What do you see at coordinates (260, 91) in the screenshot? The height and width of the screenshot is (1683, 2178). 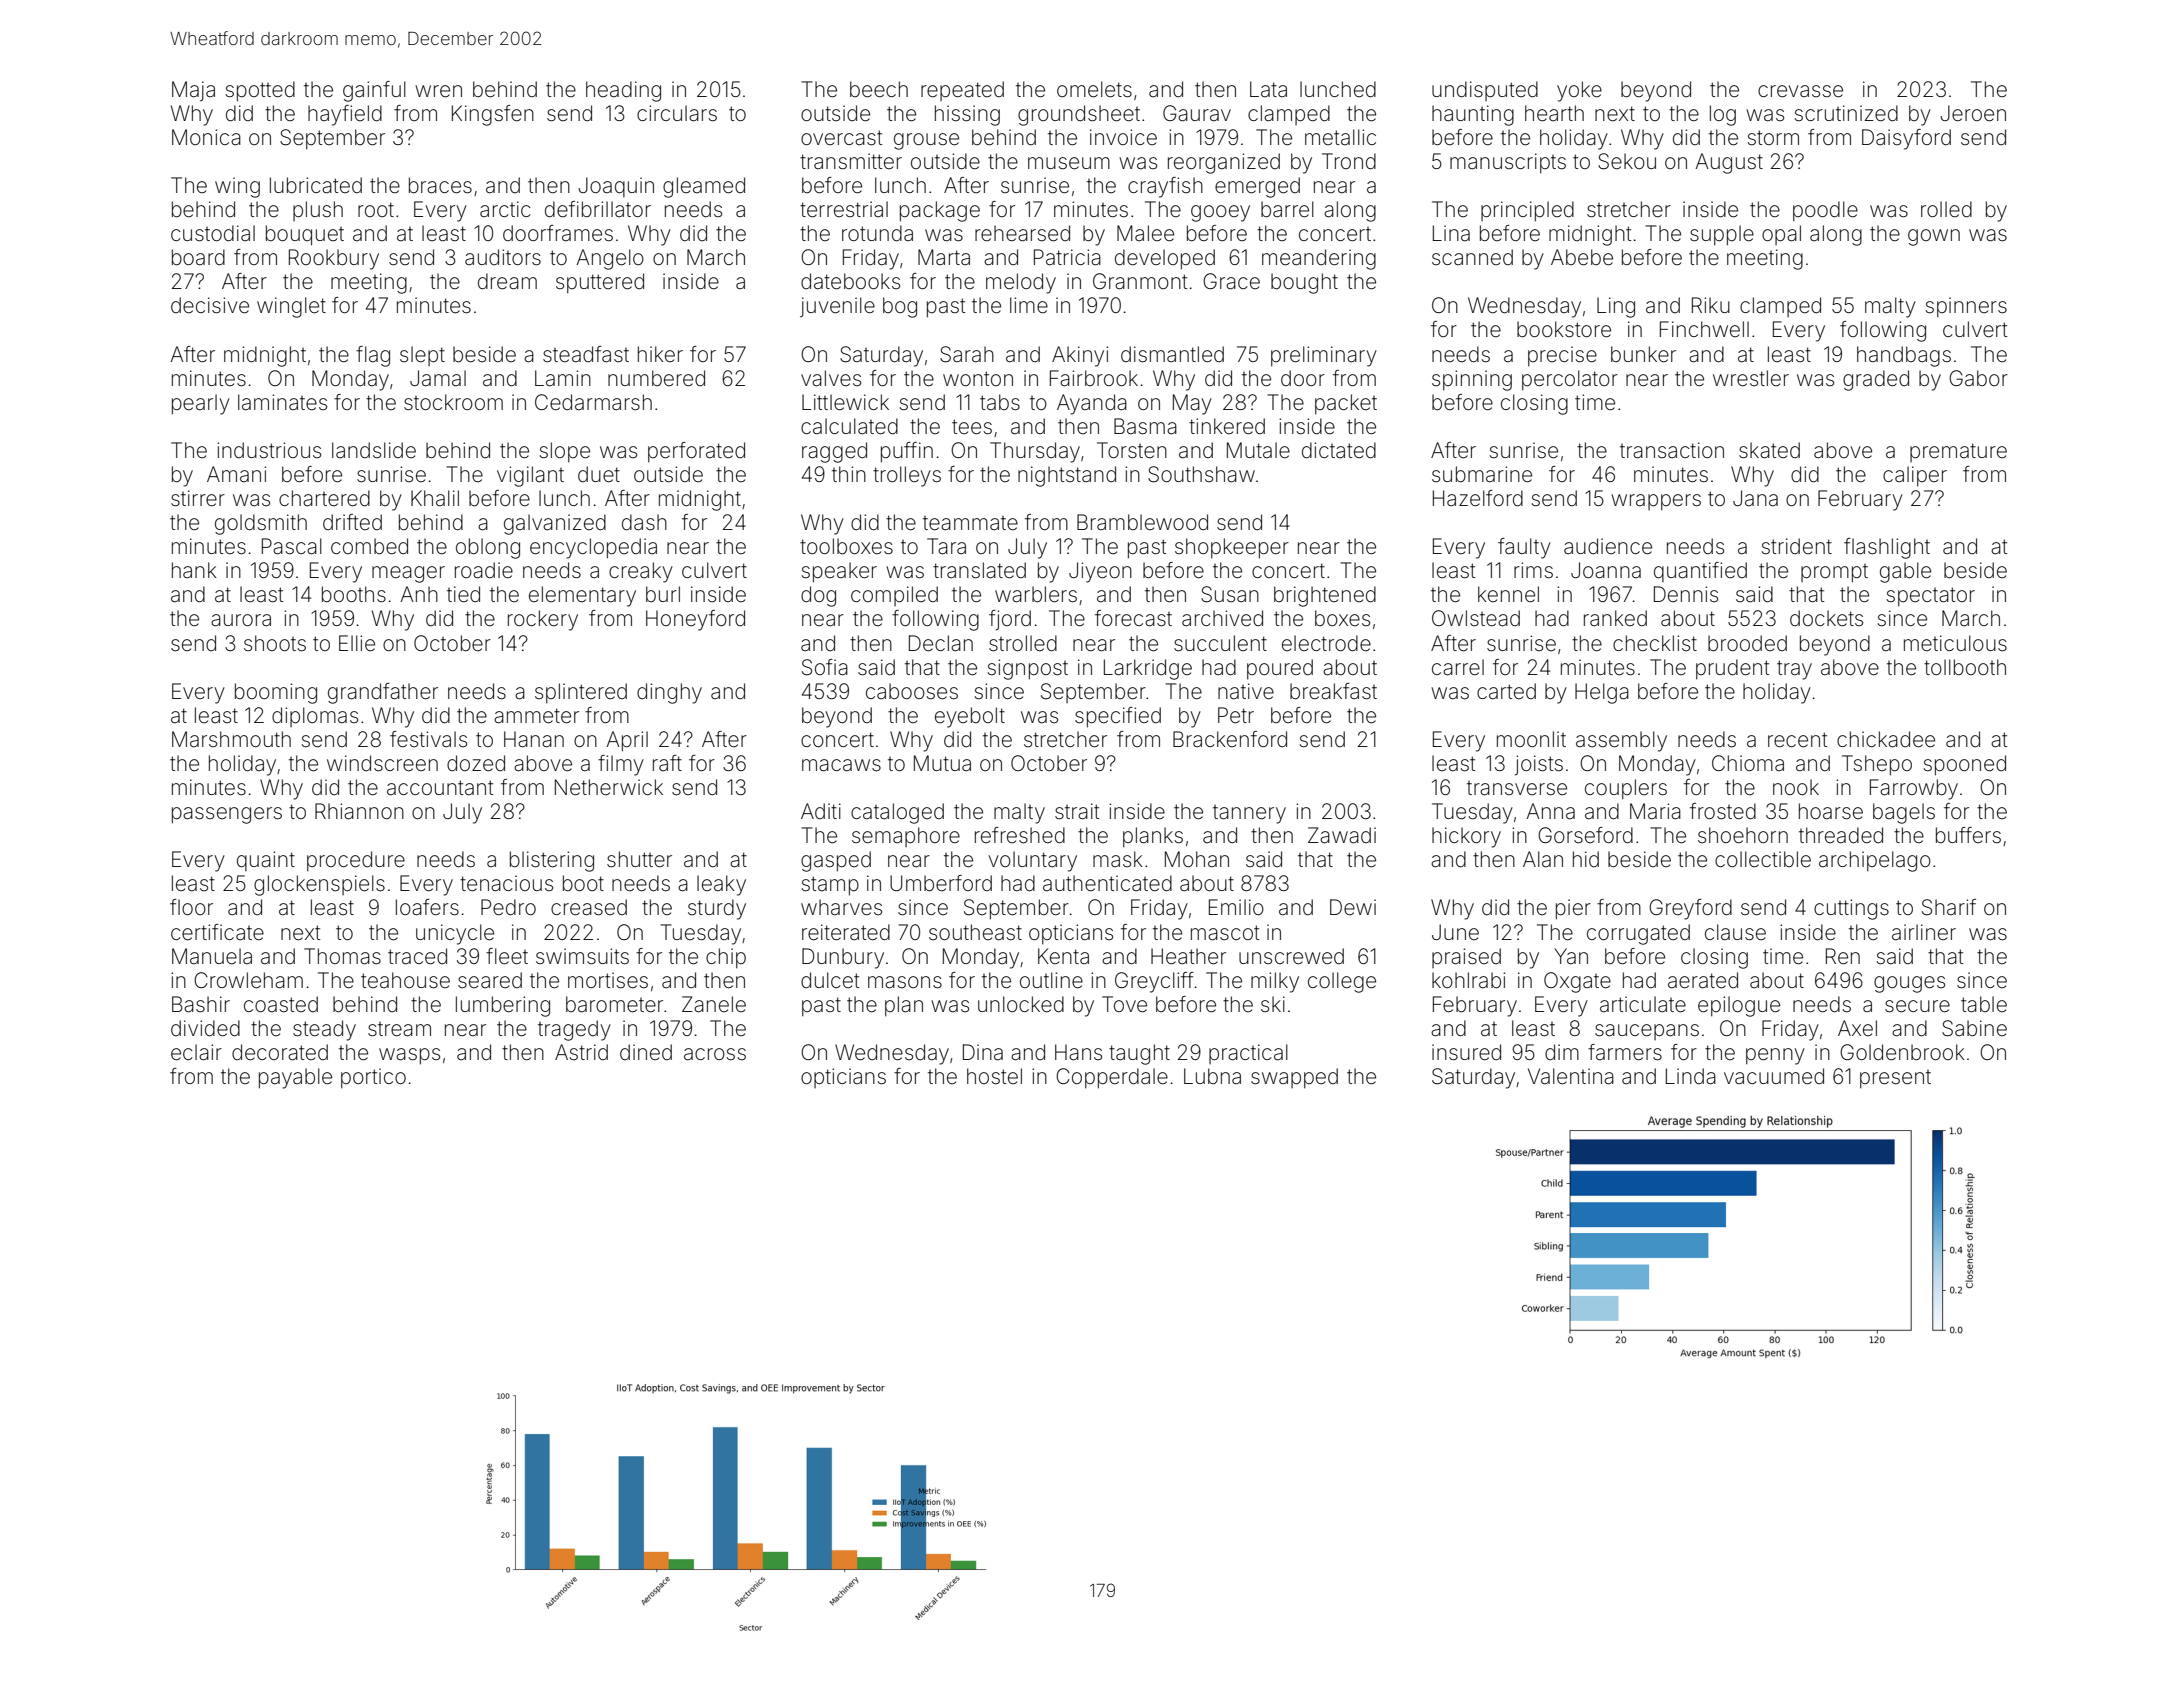 I see `spotted` at bounding box center [260, 91].
